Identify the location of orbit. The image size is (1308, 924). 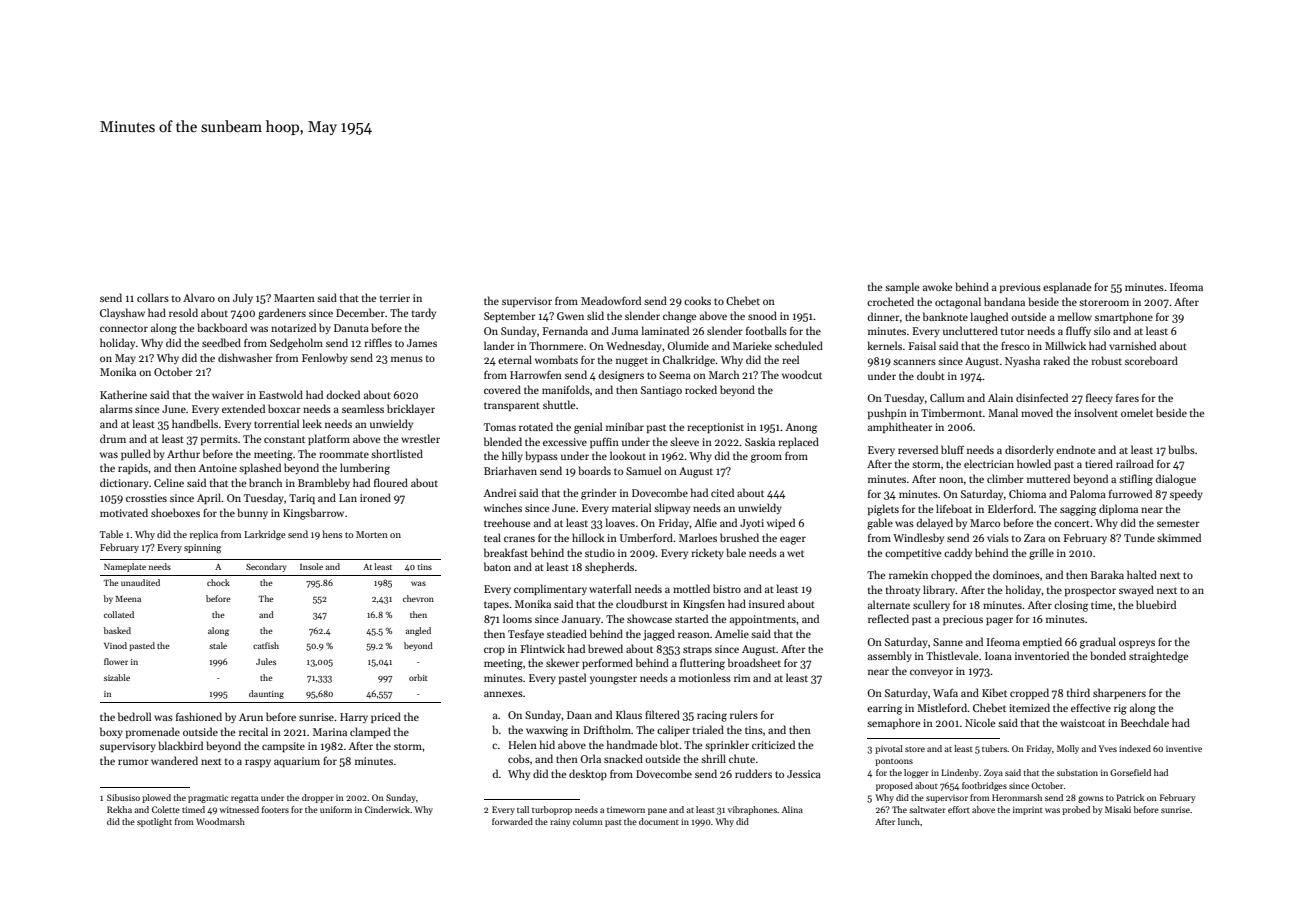
(418, 677).
